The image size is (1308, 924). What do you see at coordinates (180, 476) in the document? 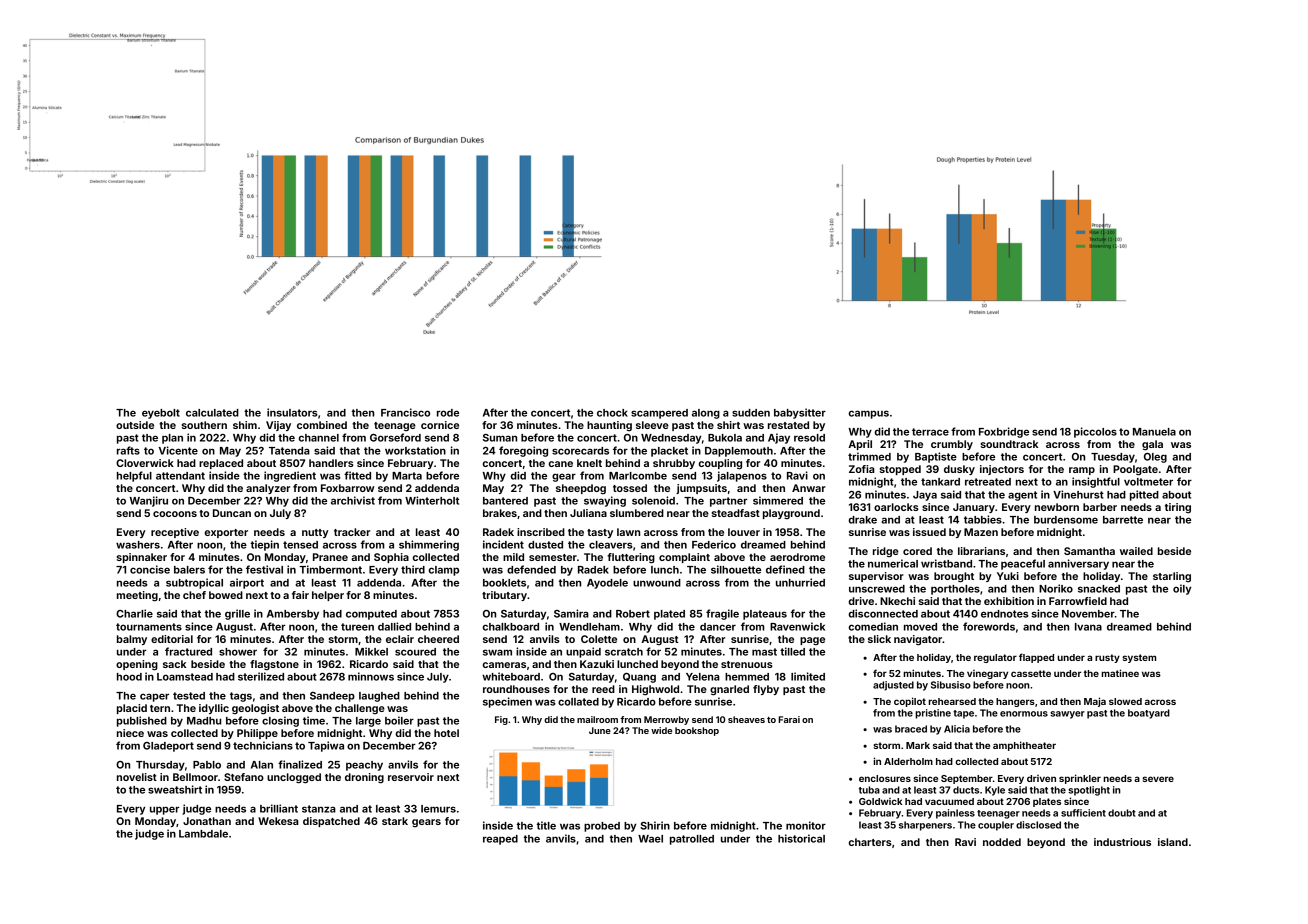
I see `attendant` at bounding box center [180, 476].
